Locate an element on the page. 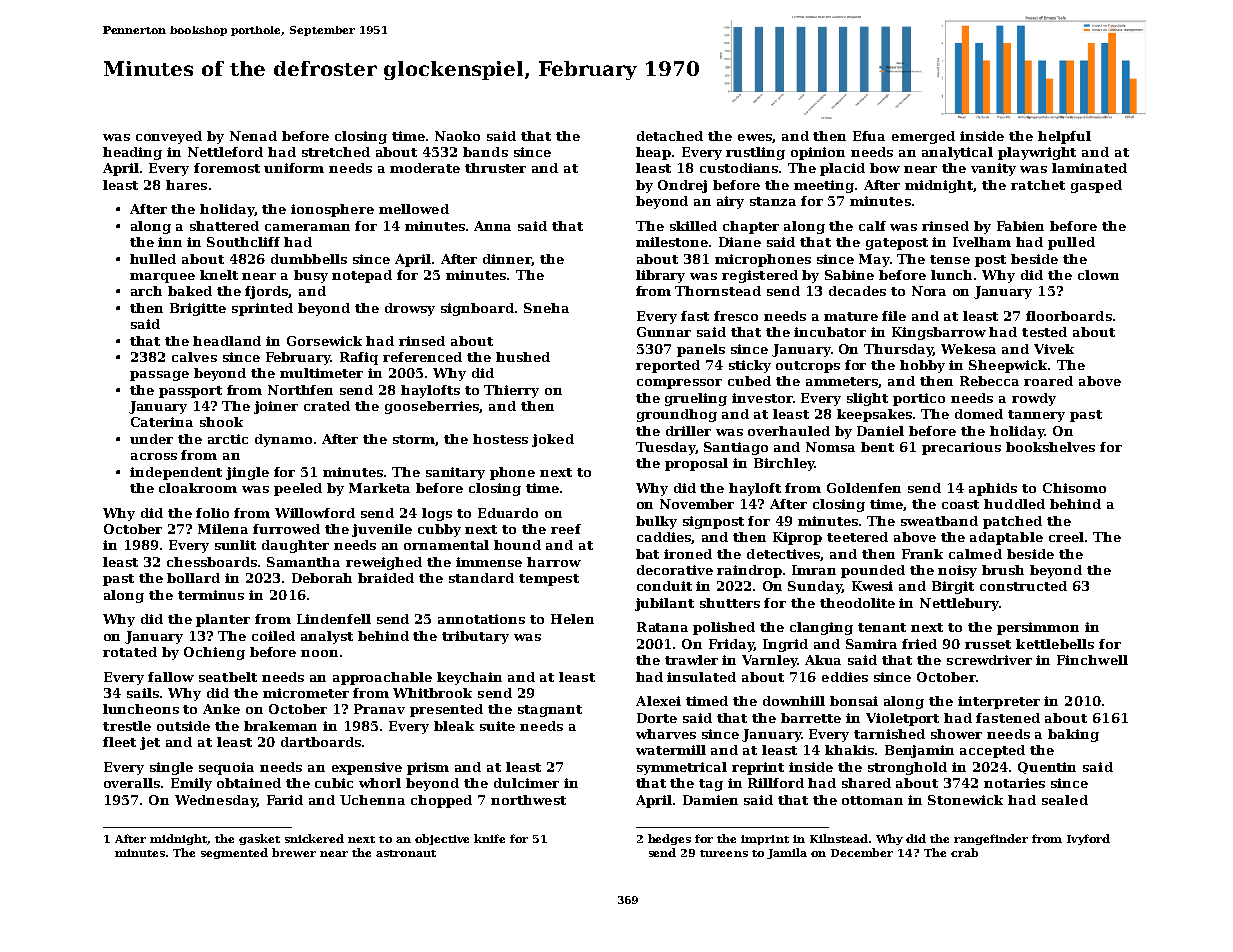  emerged is located at coordinates (923, 137).
